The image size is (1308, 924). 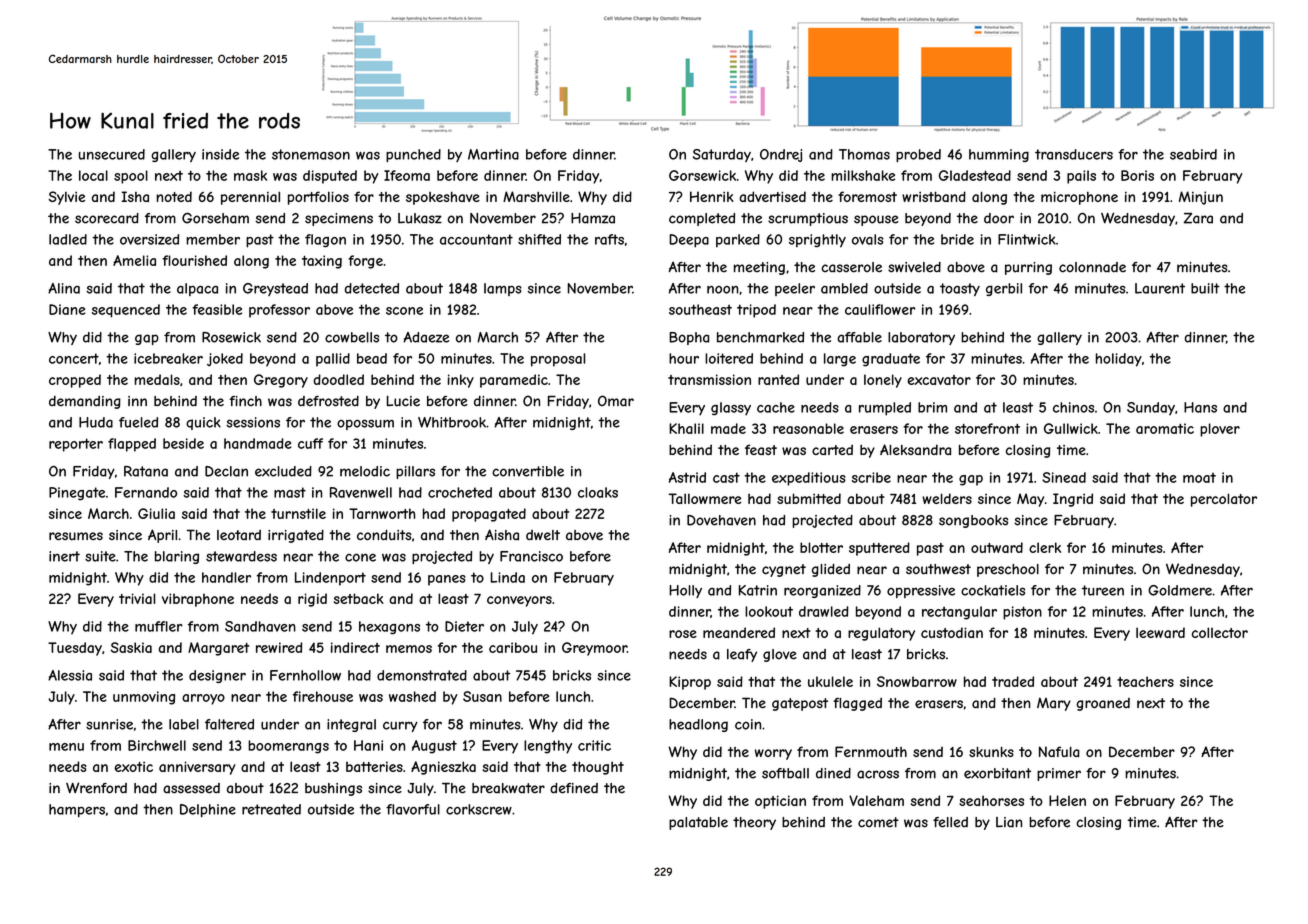 I want to click on meandered, so click(x=739, y=632).
